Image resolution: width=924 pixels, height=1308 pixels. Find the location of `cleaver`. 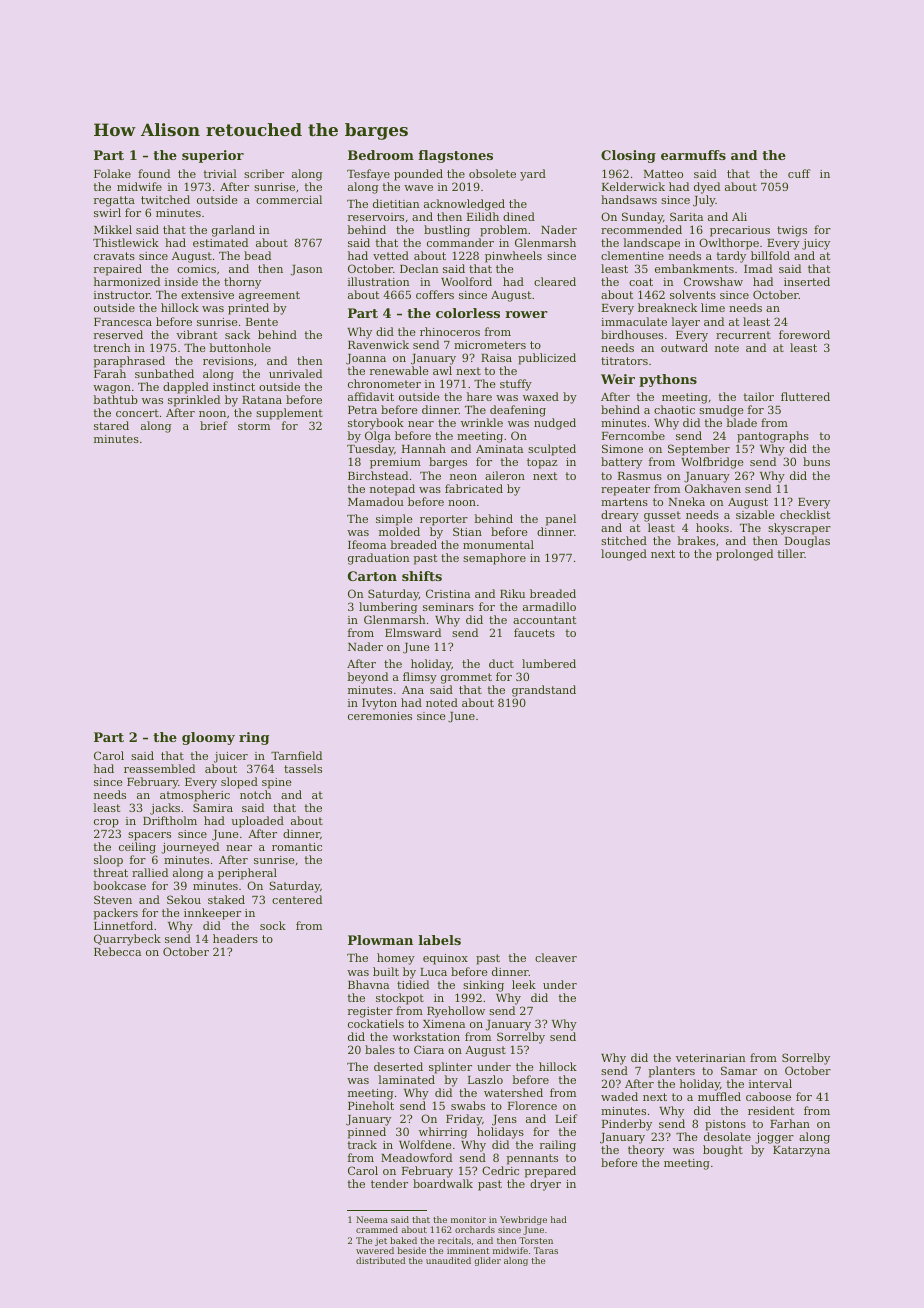

cleaver is located at coordinates (556, 957).
